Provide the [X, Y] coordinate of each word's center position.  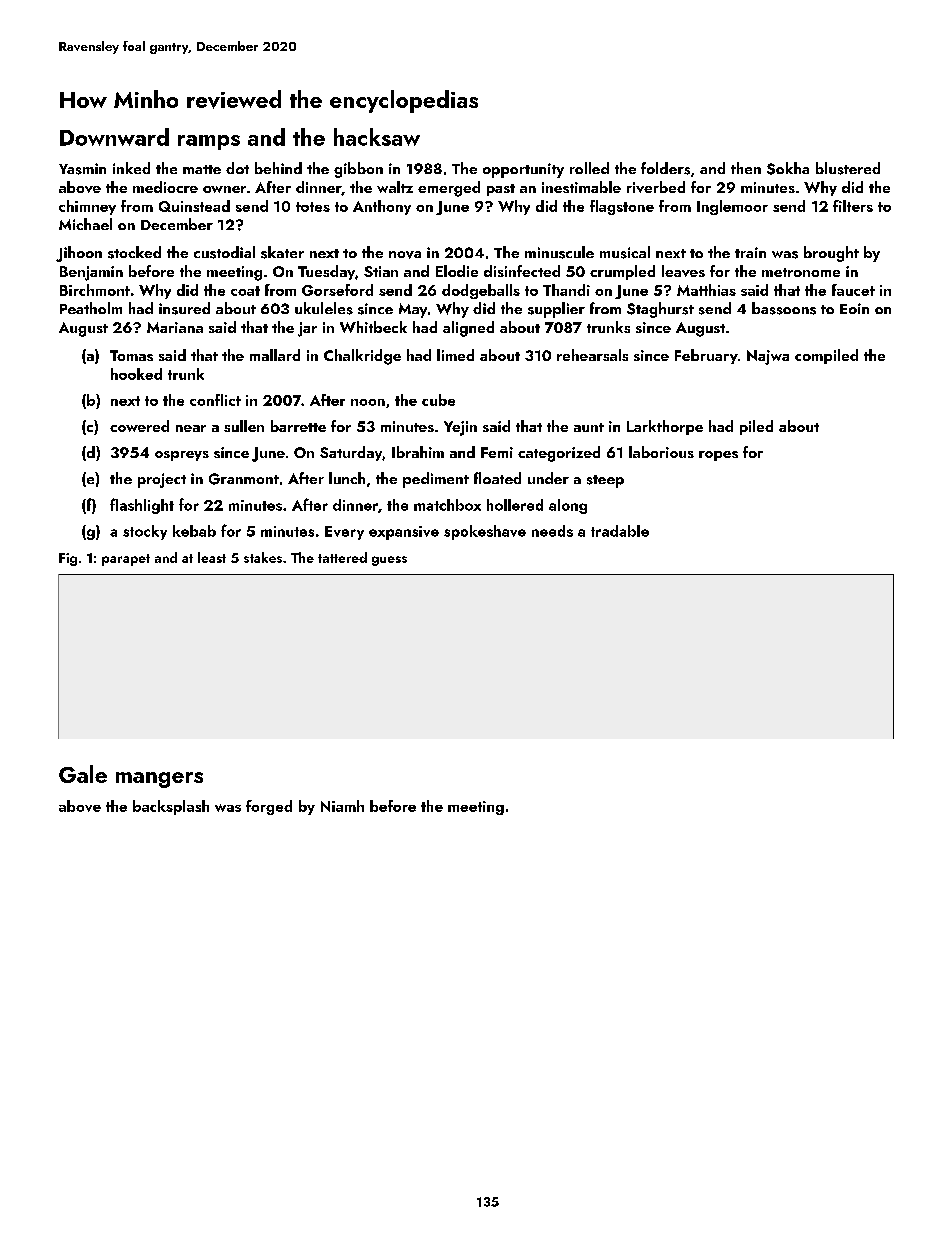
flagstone [622, 207]
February [706, 356]
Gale [83, 774]
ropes [718, 456]
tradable [620, 531]
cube [438, 400]
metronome [801, 272]
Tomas [131, 355]
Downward [114, 137]
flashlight [142, 506]
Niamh [342, 806]
